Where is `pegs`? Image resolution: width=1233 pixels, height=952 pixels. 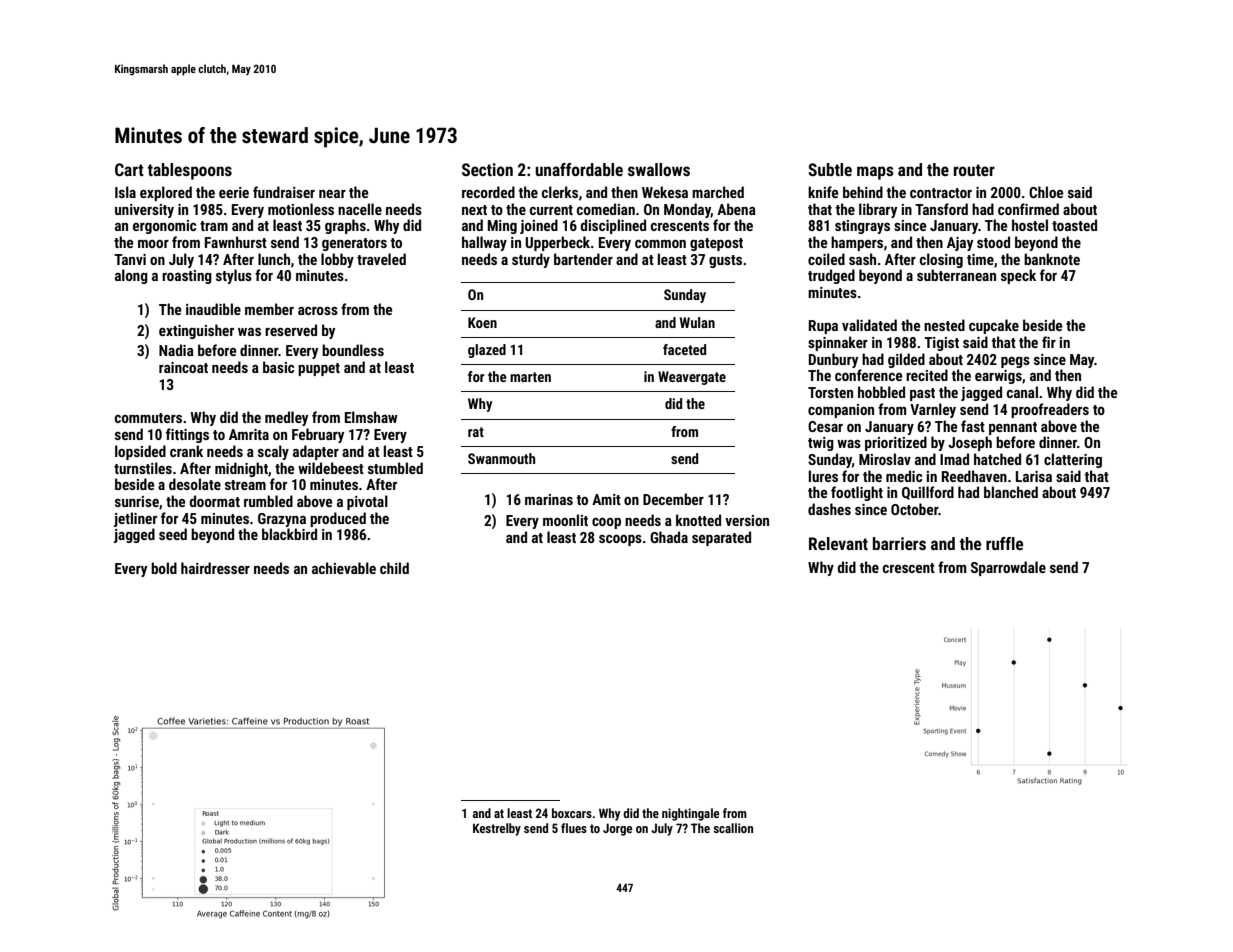 pegs is located at coordinates (1015, 362).
